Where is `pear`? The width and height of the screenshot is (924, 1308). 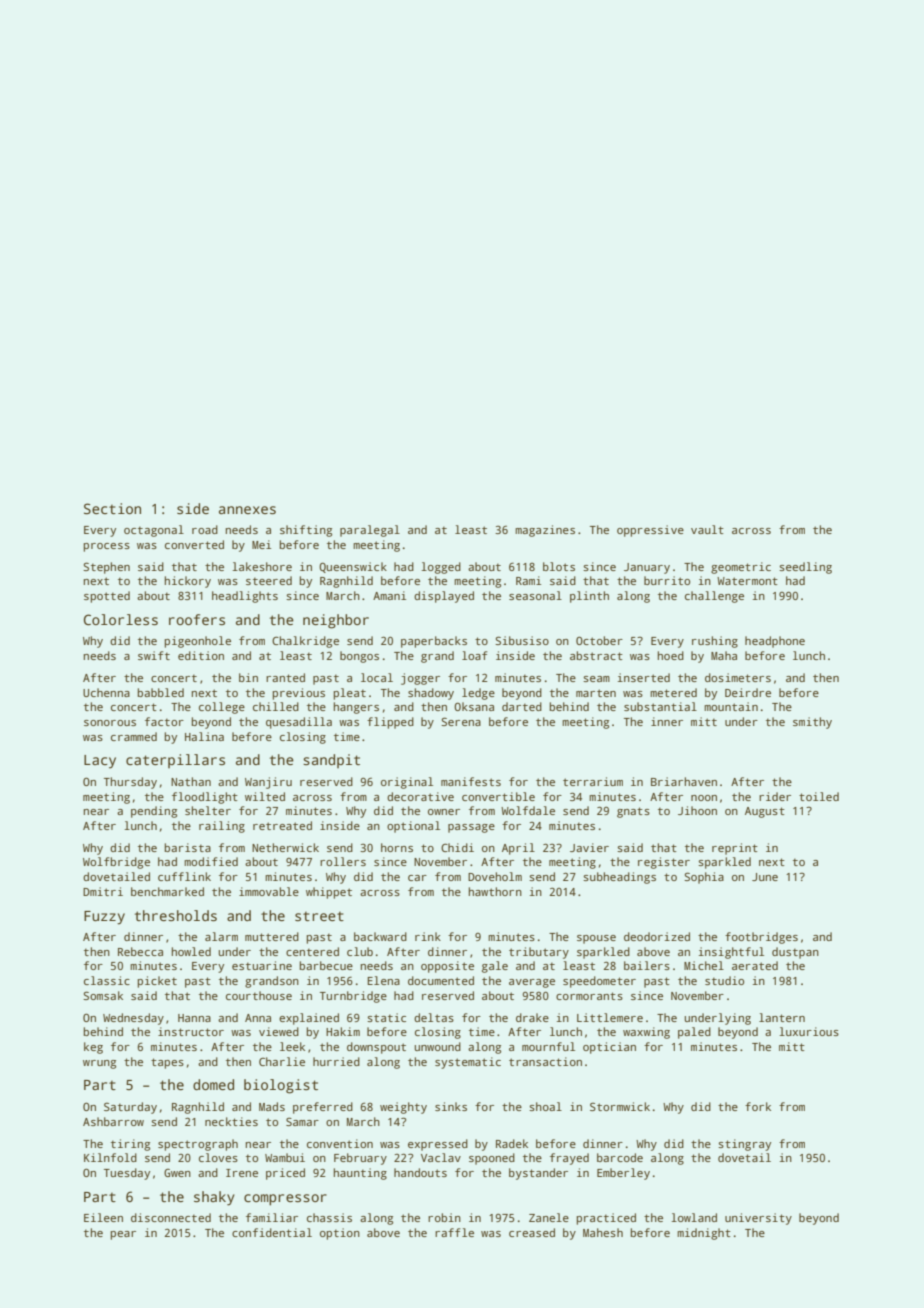 pear is located at coordinates (123, 1235).
